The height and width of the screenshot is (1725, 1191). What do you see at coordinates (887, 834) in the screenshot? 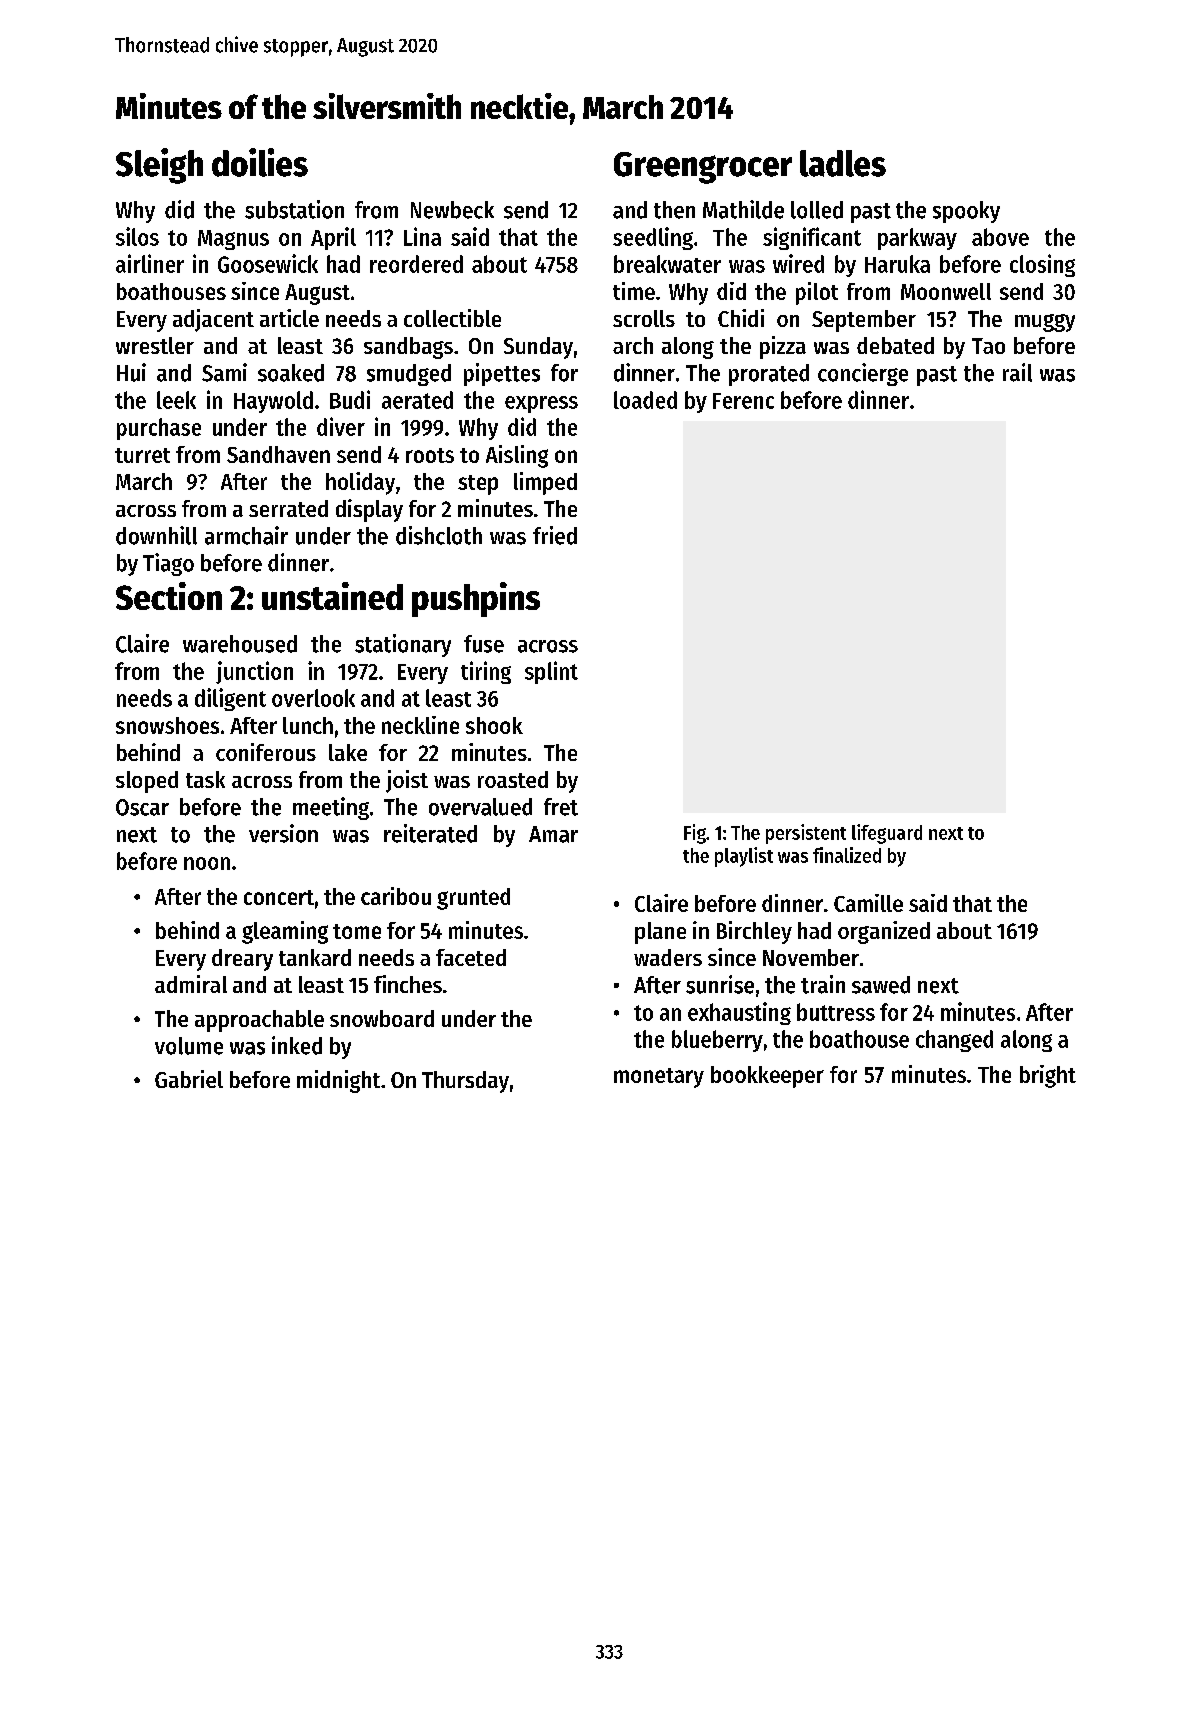
I see `lifeguard` at bounding box center [887, 834].
